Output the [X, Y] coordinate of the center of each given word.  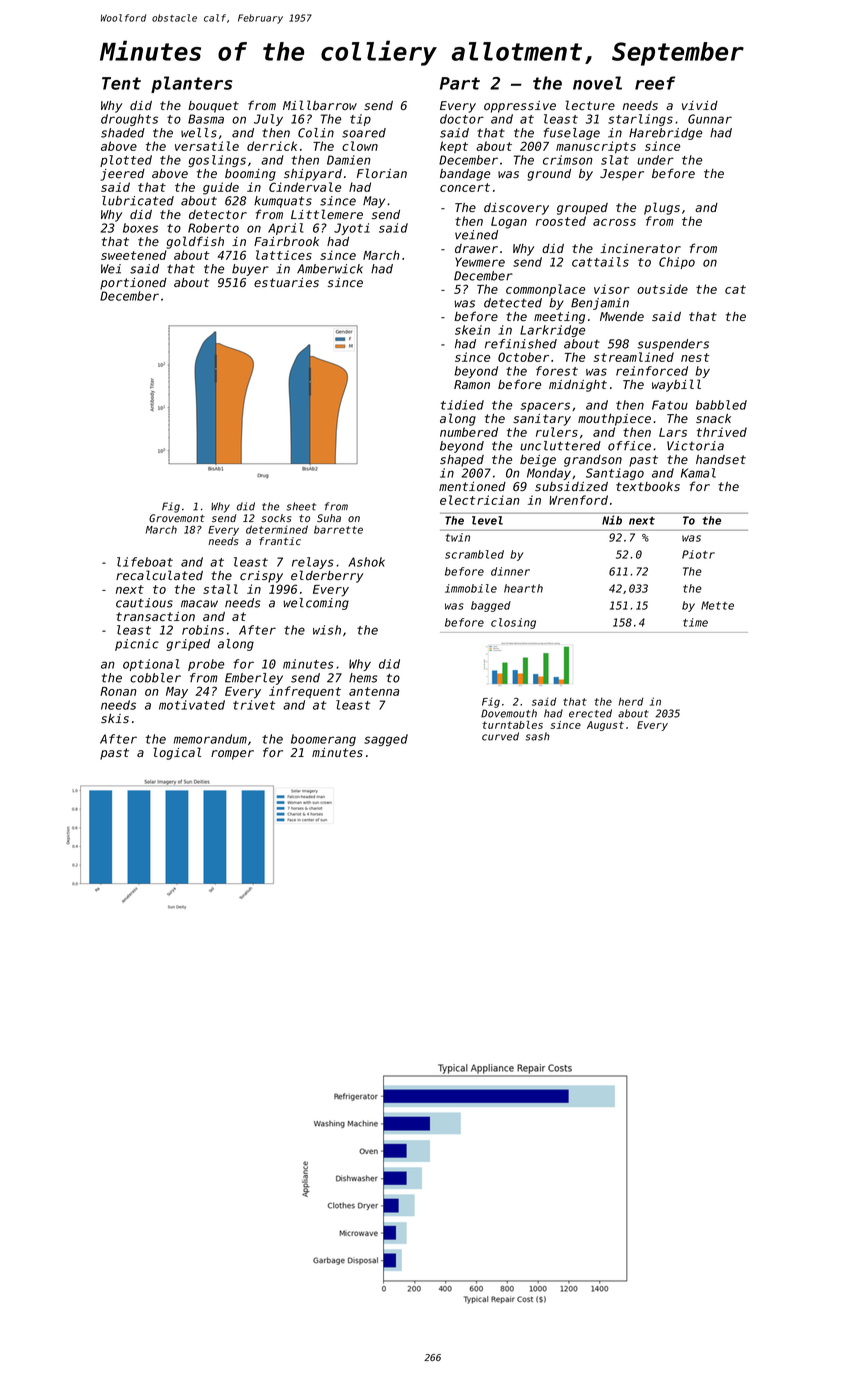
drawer [476, 248]
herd [631, 701]
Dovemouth [509, 713]
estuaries [286, 282]
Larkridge [552, 331]
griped [188, 645]
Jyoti [352, 229]
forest [557, 371]
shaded [123, 133]
